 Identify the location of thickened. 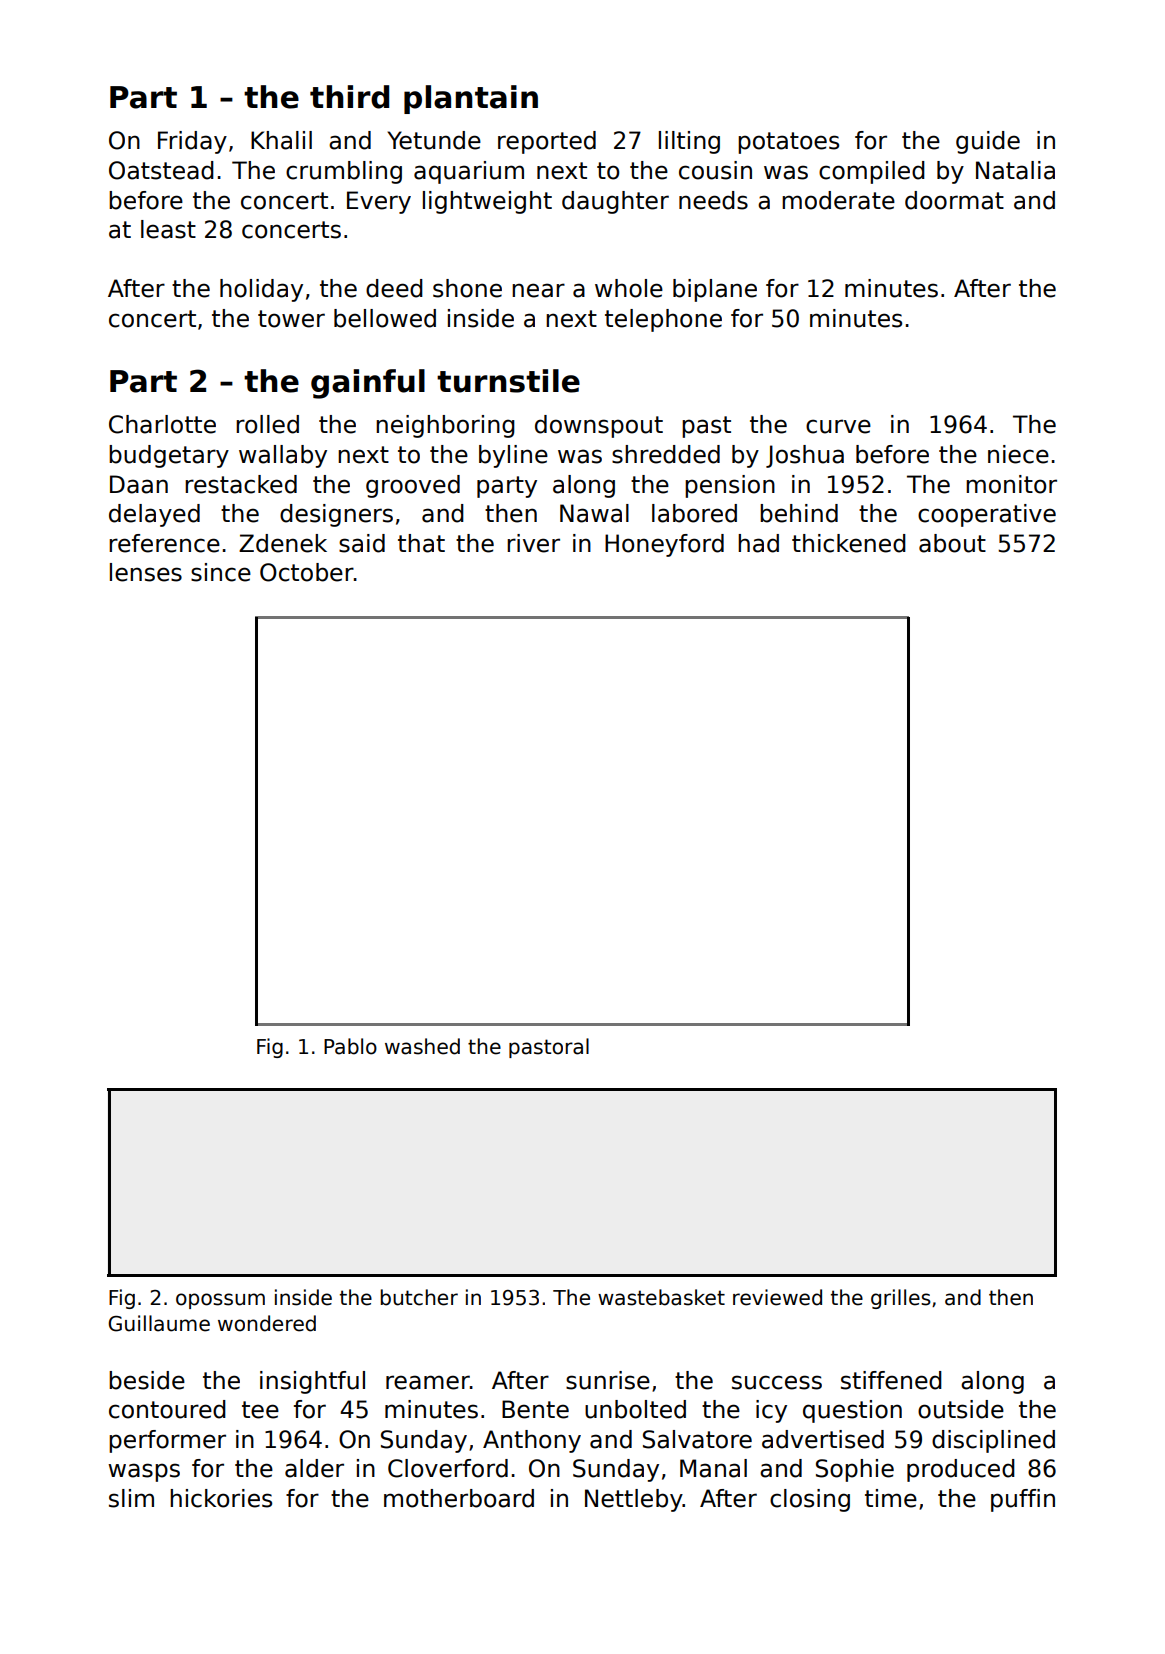
(849, 543).
